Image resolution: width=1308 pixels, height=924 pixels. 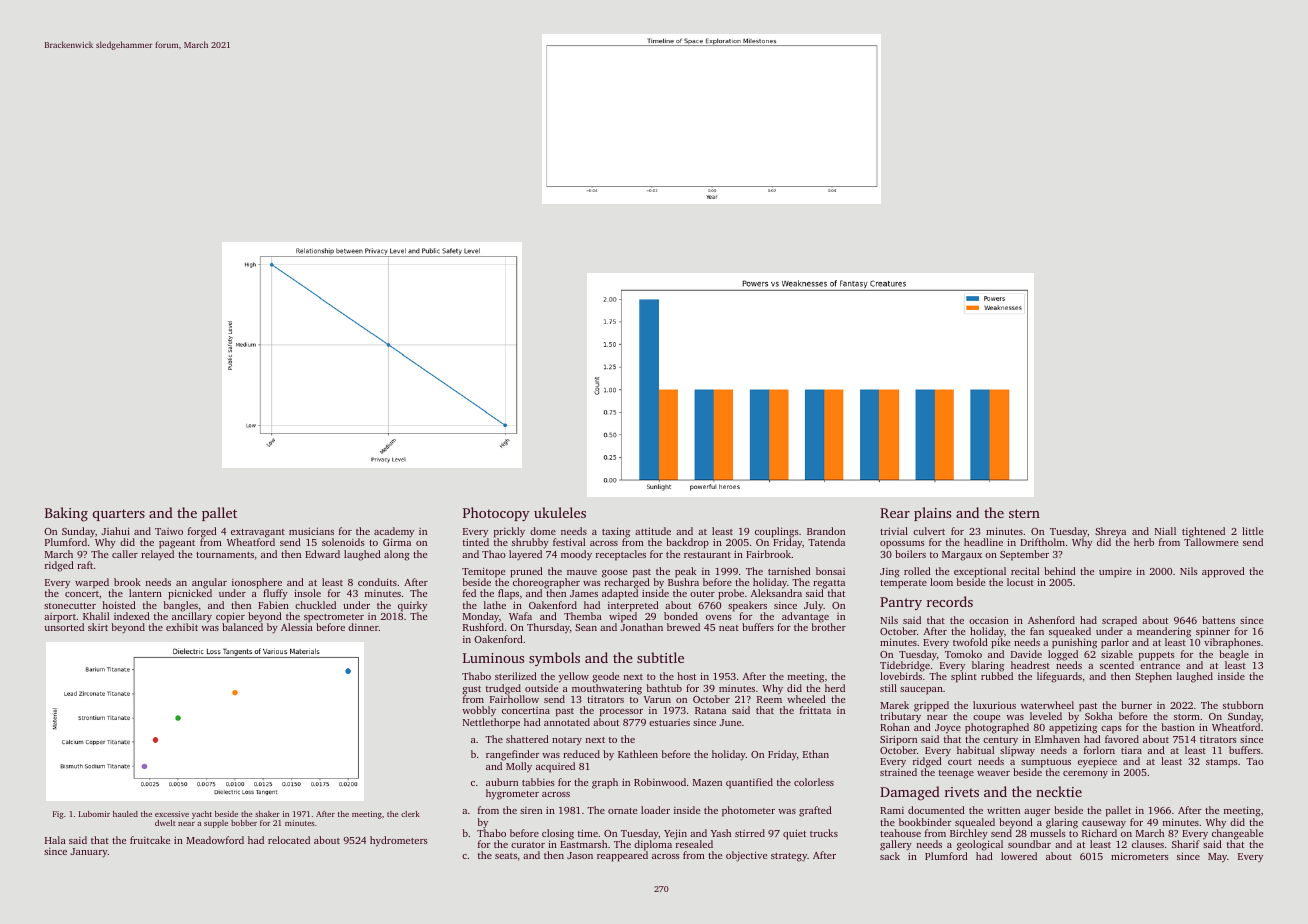 What do you see at coordinates (1020, 582) in the image?
I see `locust` at bounding box center [1020, 582].
